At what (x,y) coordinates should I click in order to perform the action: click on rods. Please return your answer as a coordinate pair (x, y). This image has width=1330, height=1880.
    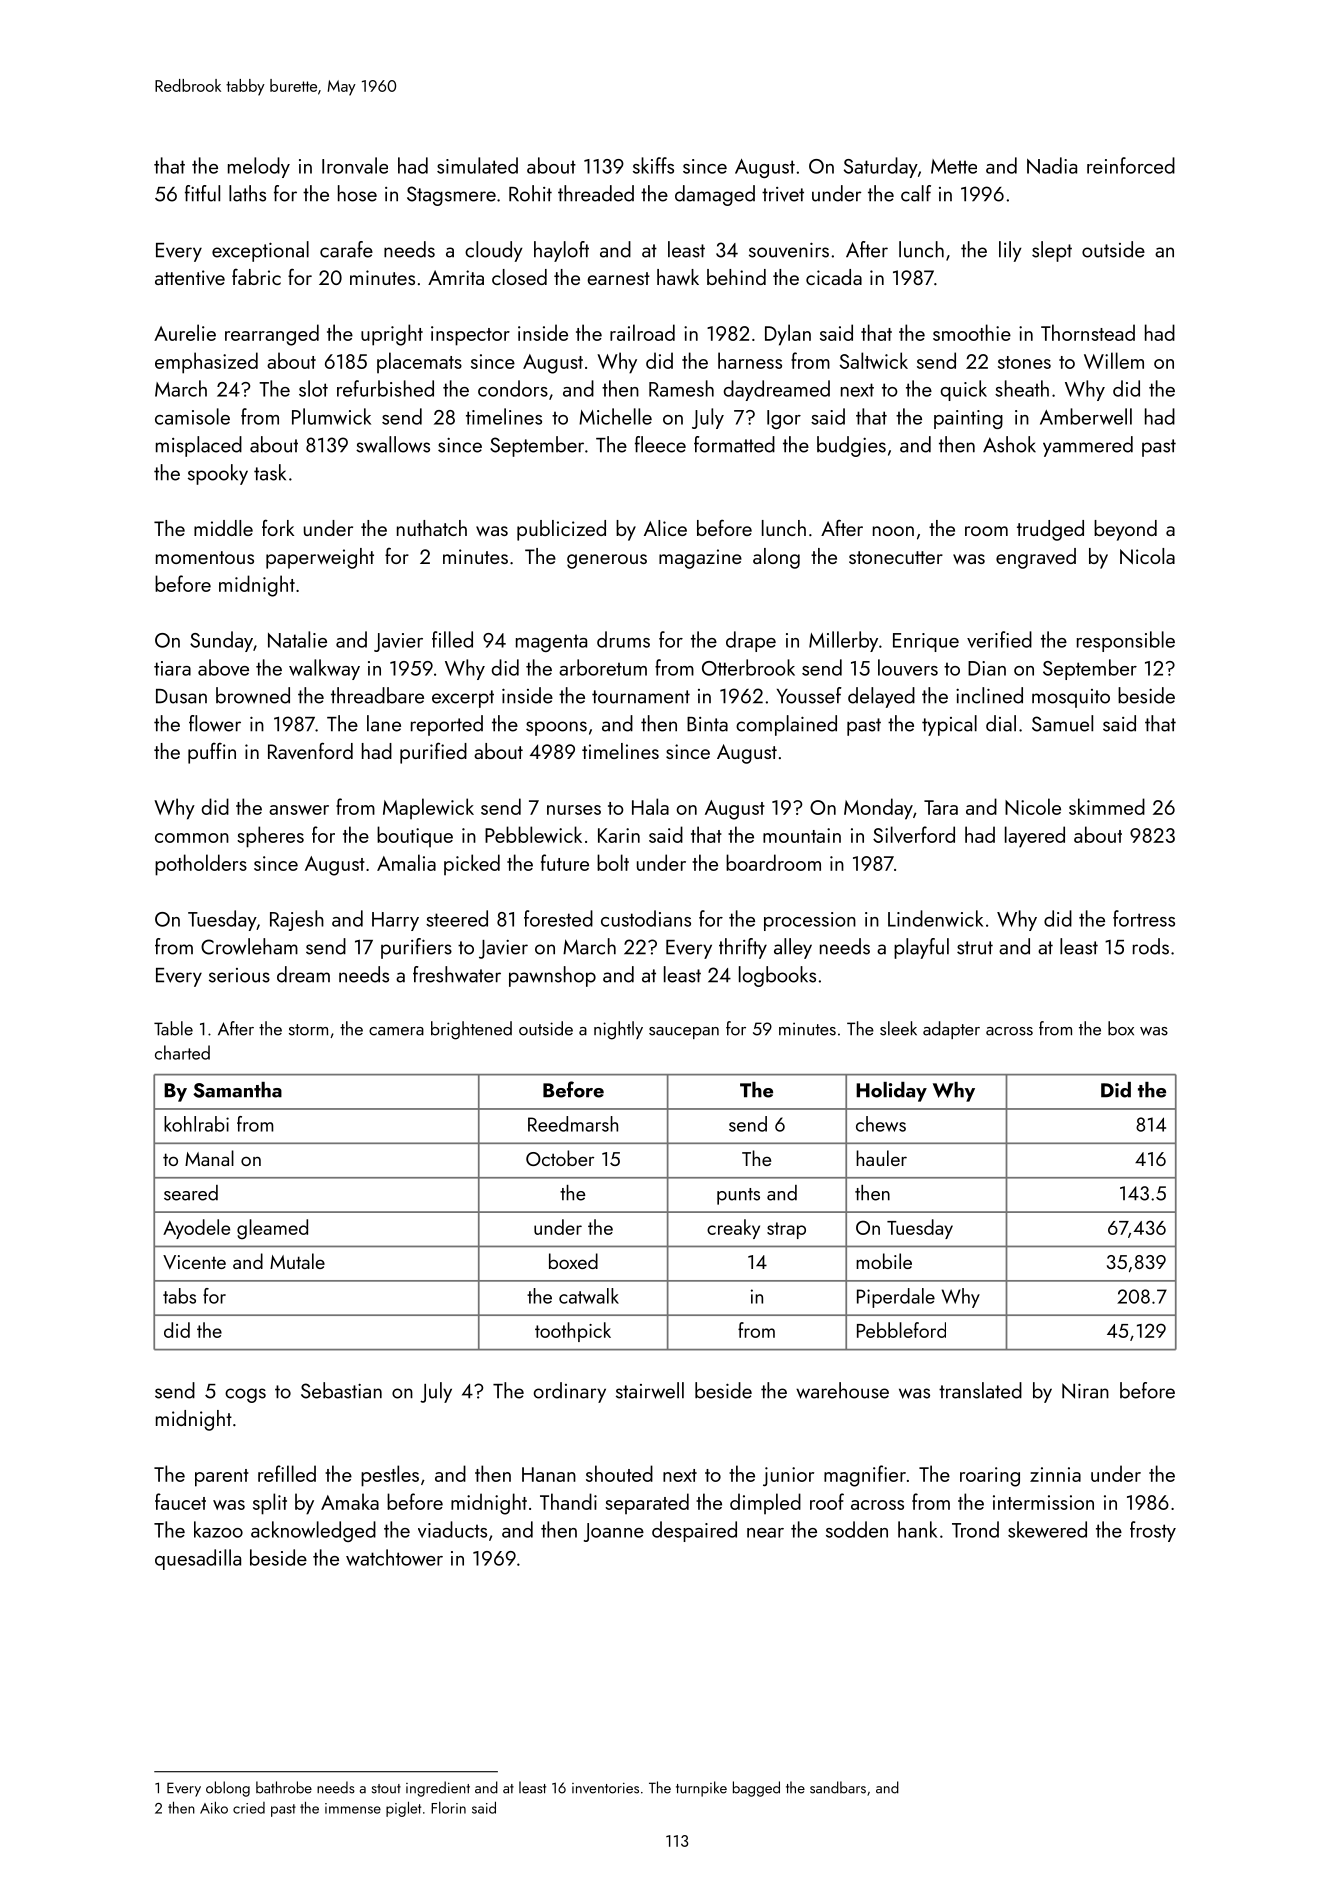
    Looking at the image, I should click on (1151, 946).
